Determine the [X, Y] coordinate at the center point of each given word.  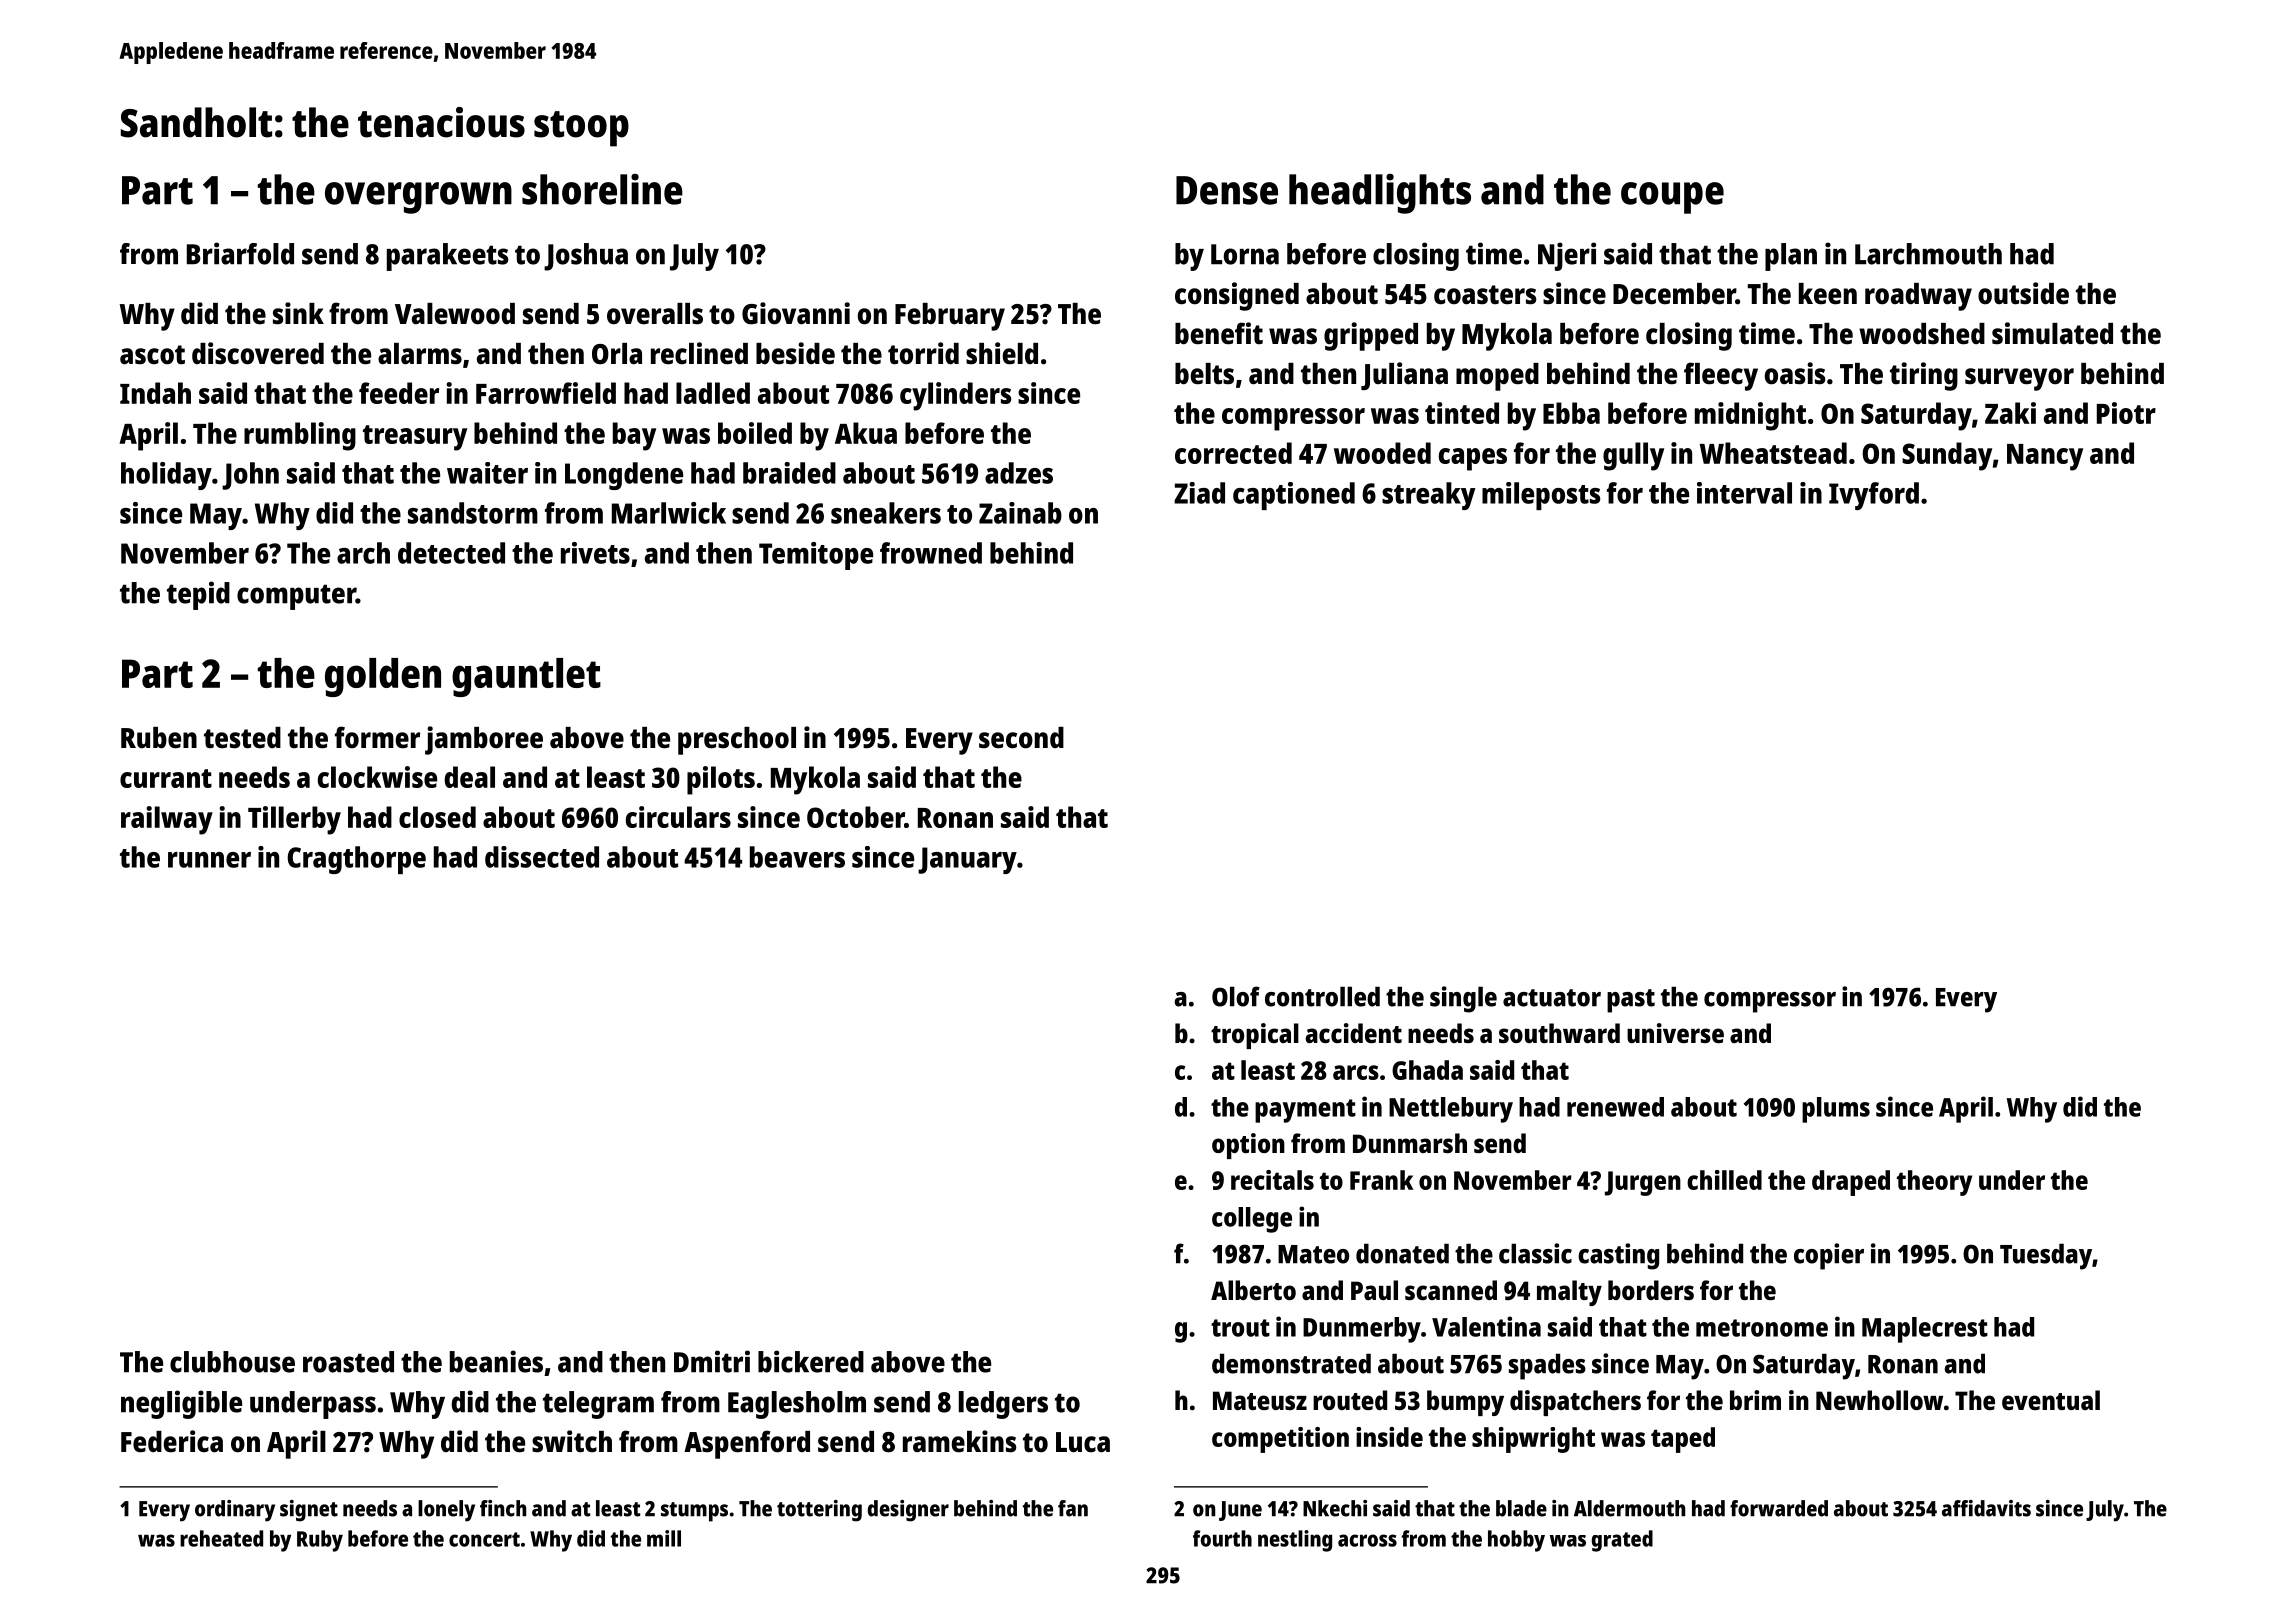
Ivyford [1874, 496]
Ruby [320, 1541]
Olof [1236, 996]
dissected [542, 857]
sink [298, 313]
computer [296, 597]
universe [1675, 1033]
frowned [931, 553]
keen [1828, 294]
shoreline [602, 189]
